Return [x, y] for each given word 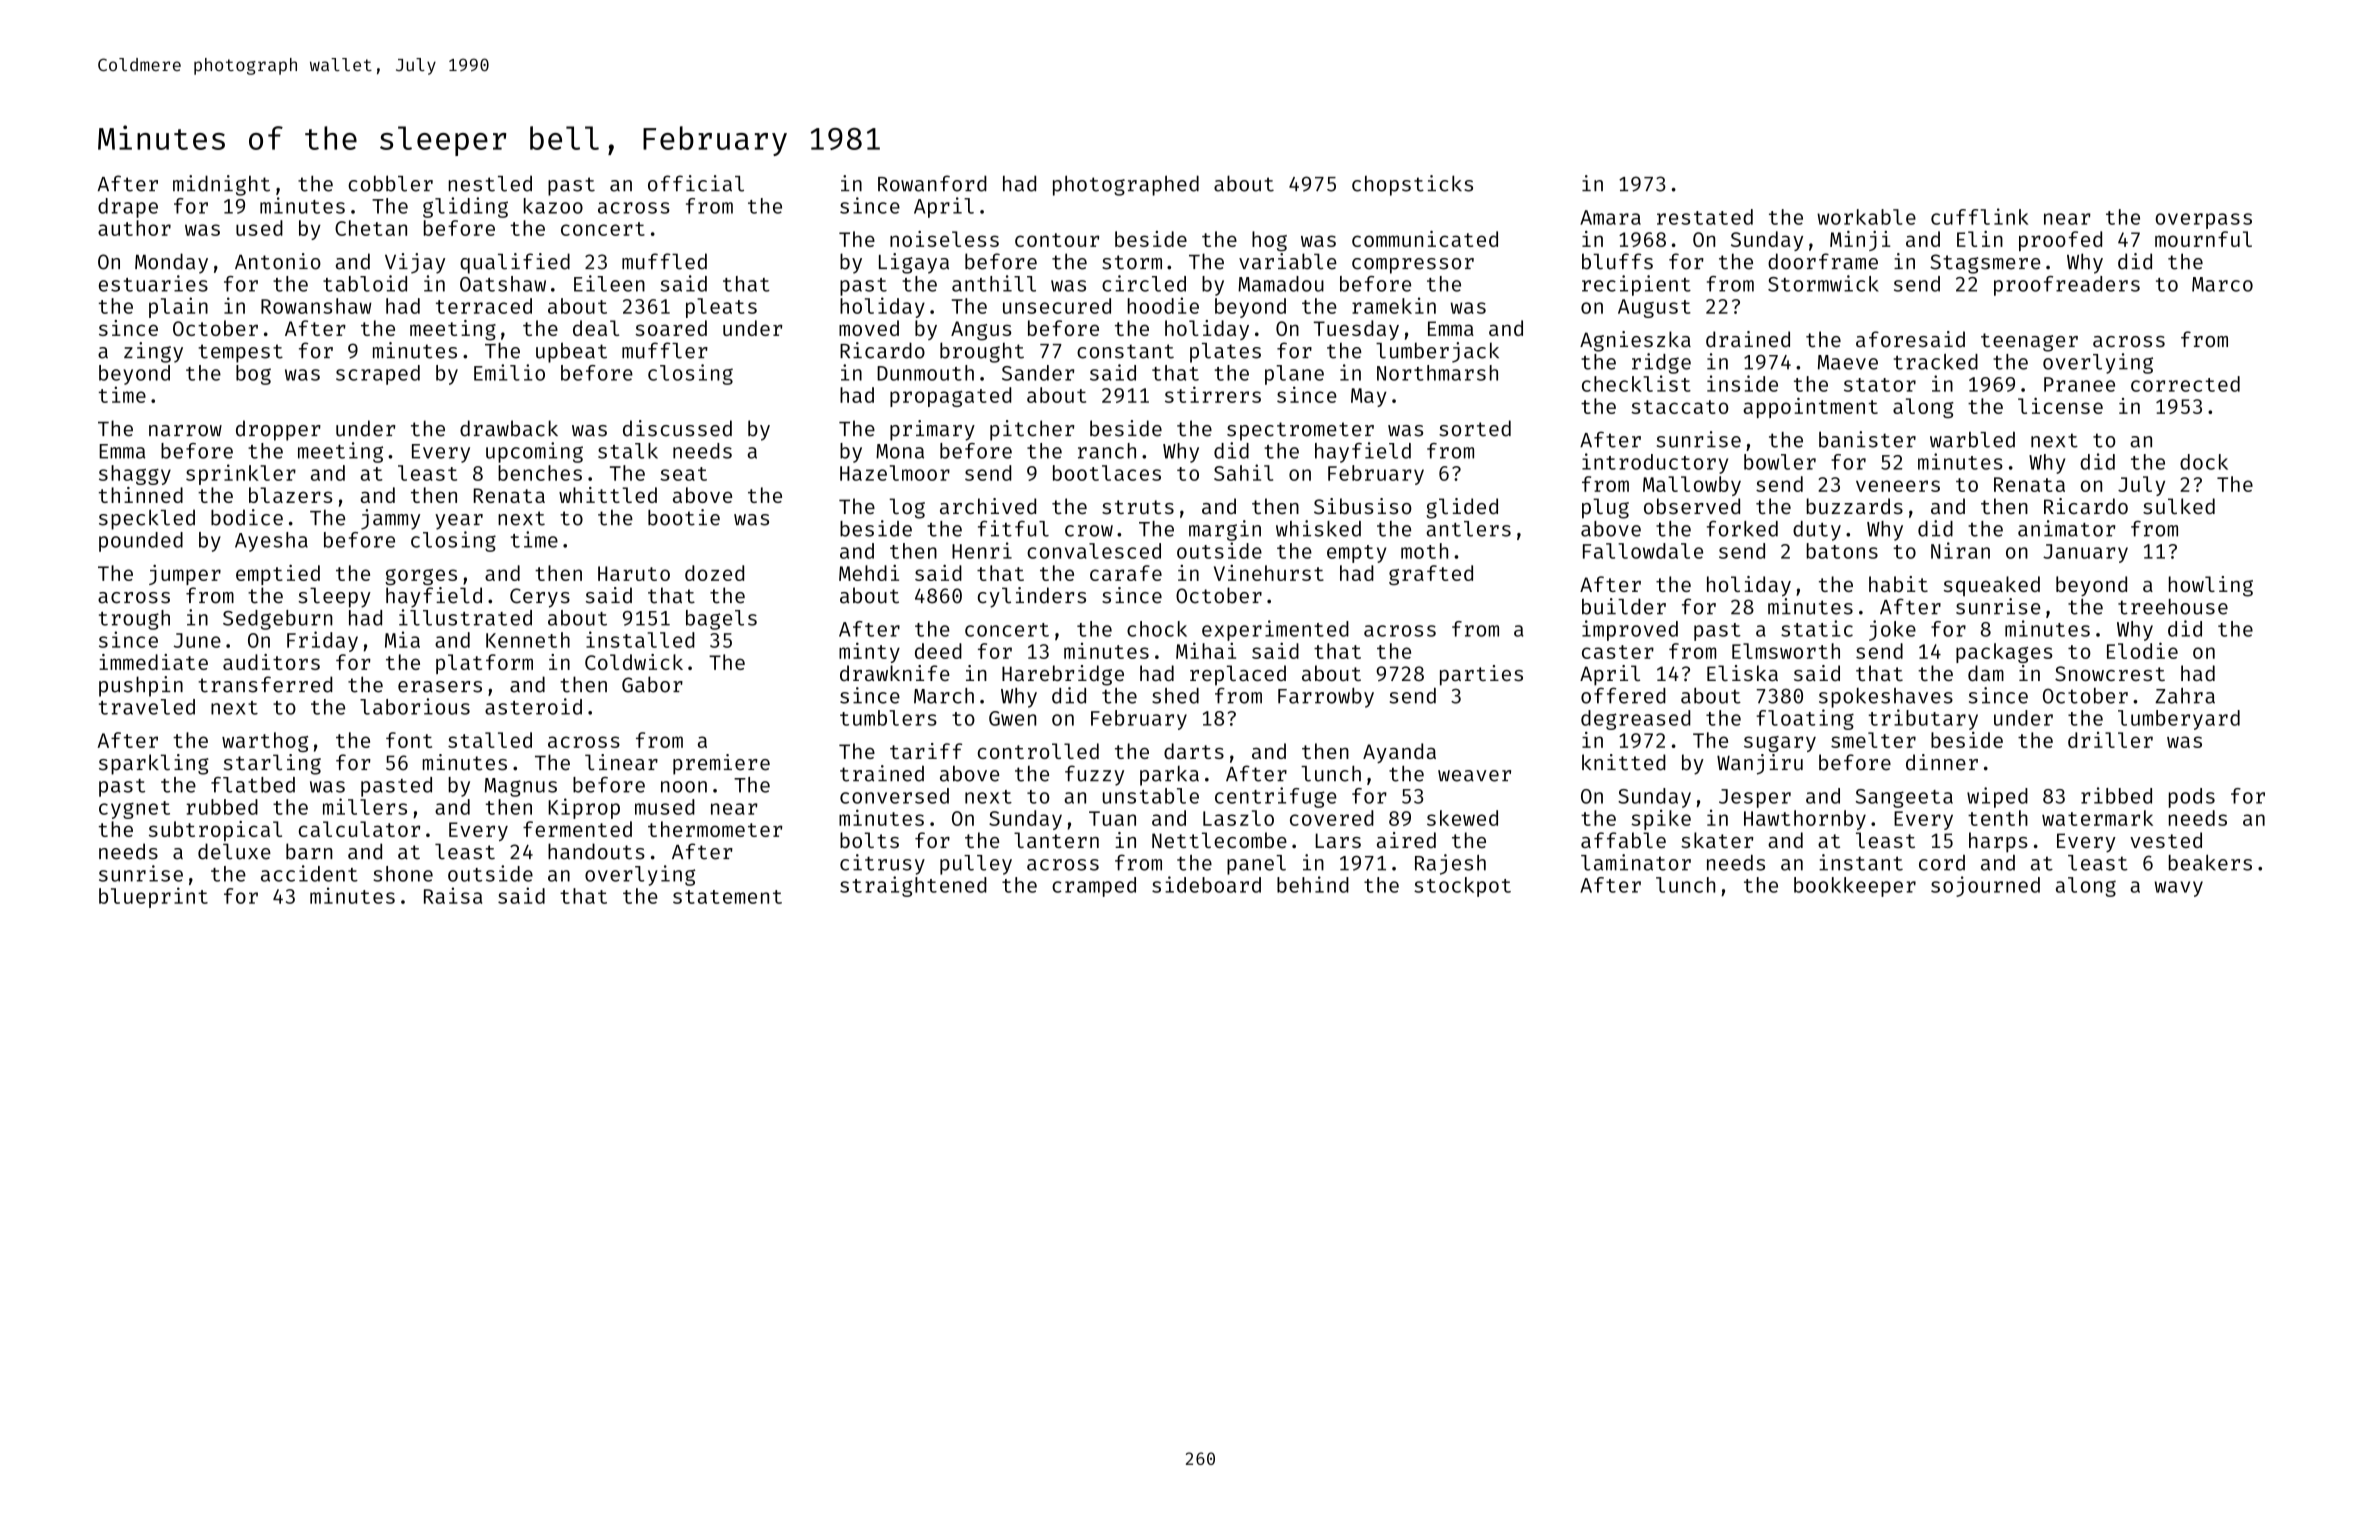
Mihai [1206, 650]
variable [1288, 261]
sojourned [1985, 886]
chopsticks [1412, 185]
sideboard [1206, 884]
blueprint [153, 897]
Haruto [634, 573]
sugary [1780, 744]
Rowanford [932, 183]
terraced [484, 306]
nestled [490, 183]
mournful [2203, 239]
